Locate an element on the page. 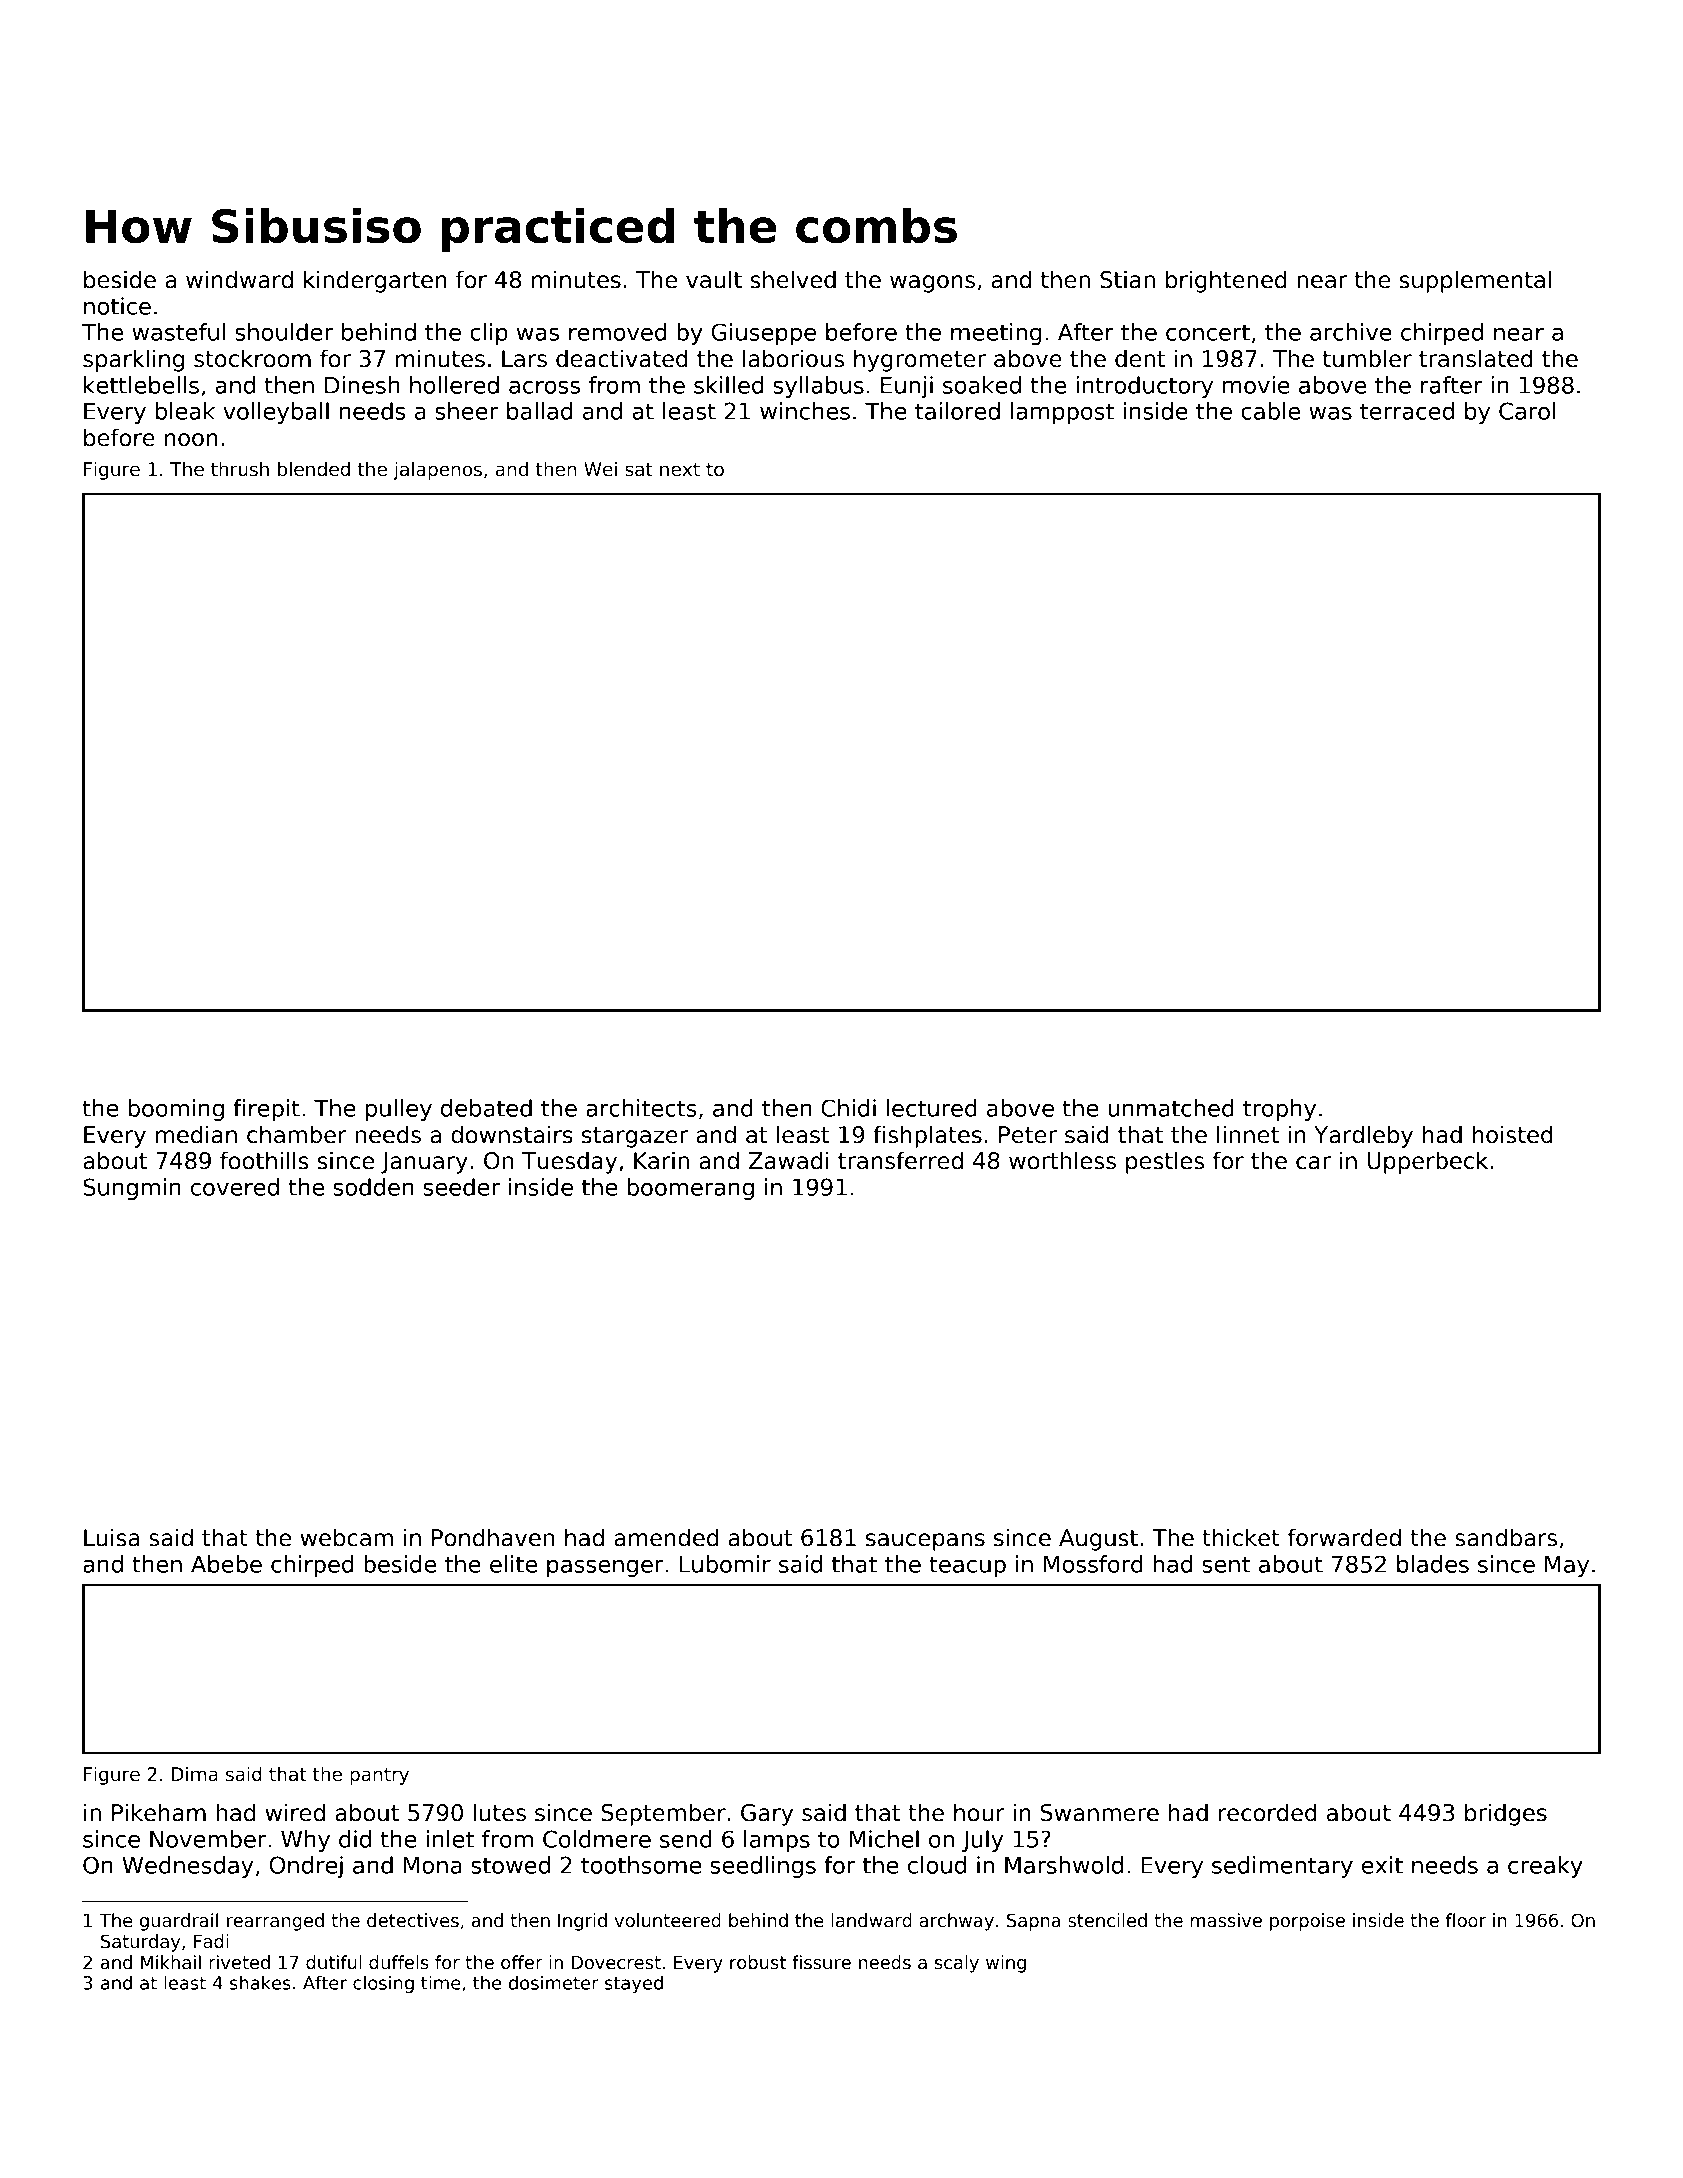 This page has height=2178, width=1683. trophy is located at coordinates (1279, 1110).
